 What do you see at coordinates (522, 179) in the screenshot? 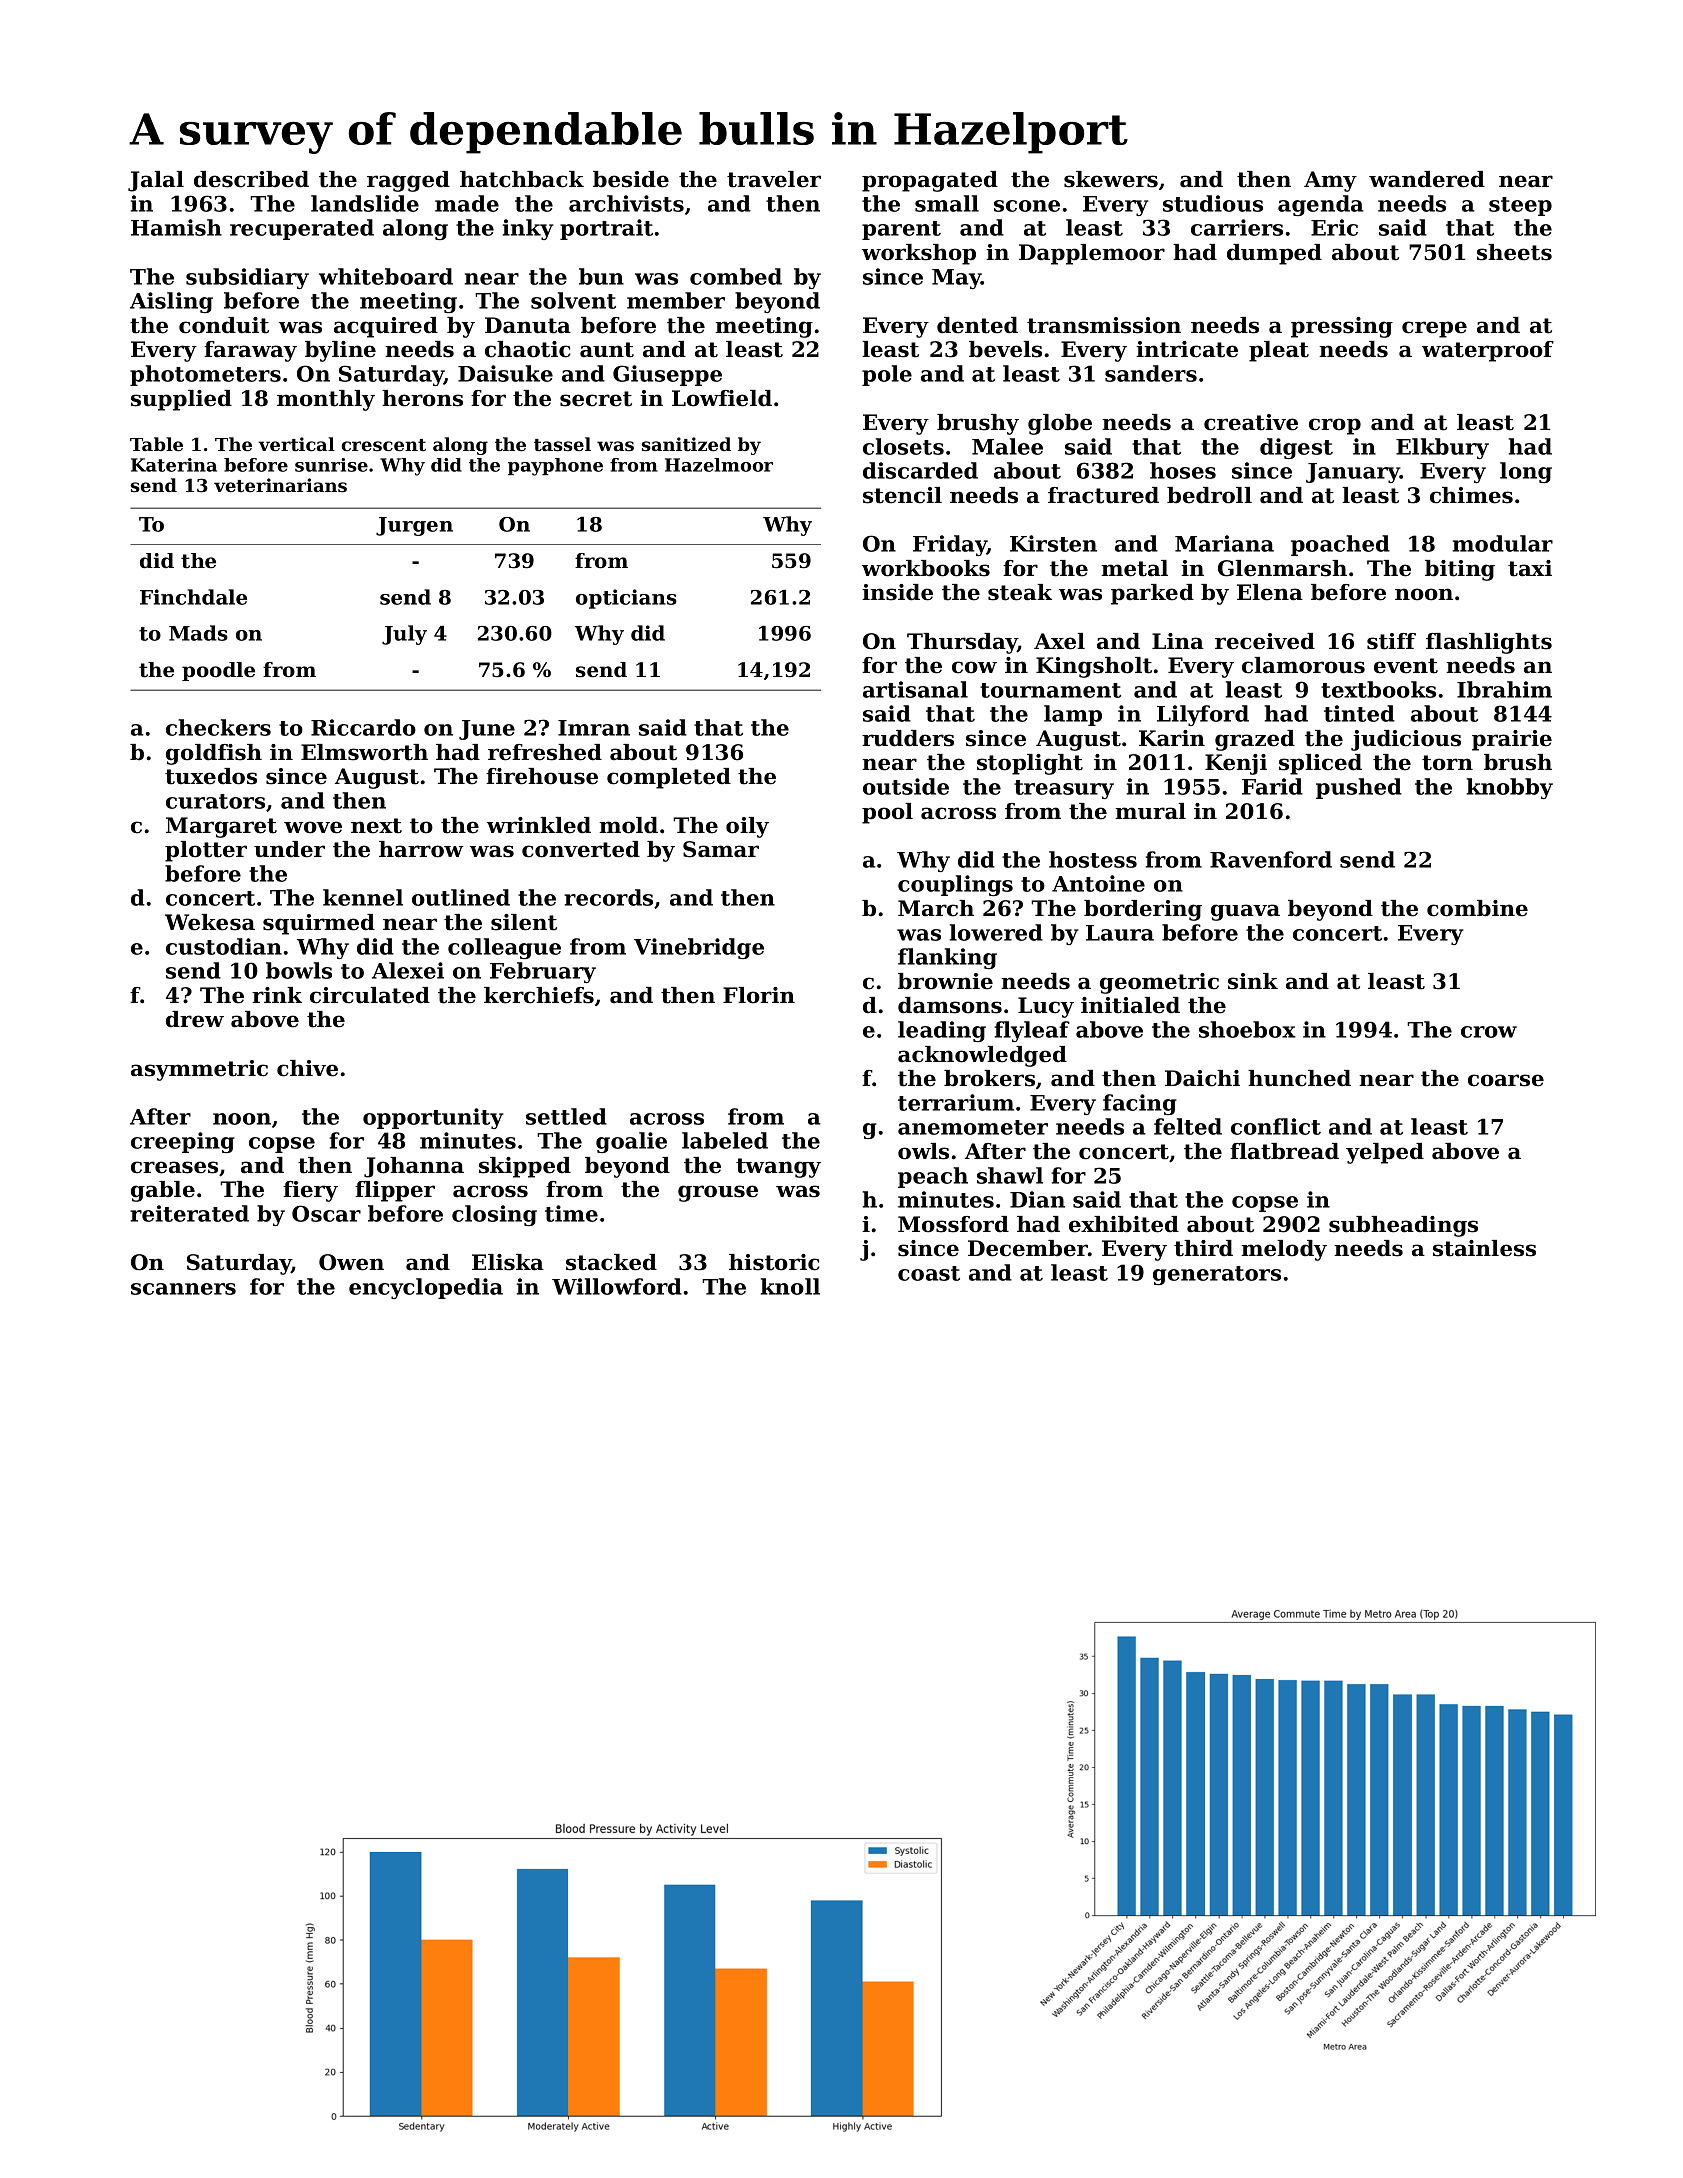
I see `hatchback` at bounding box center [522, 179].
